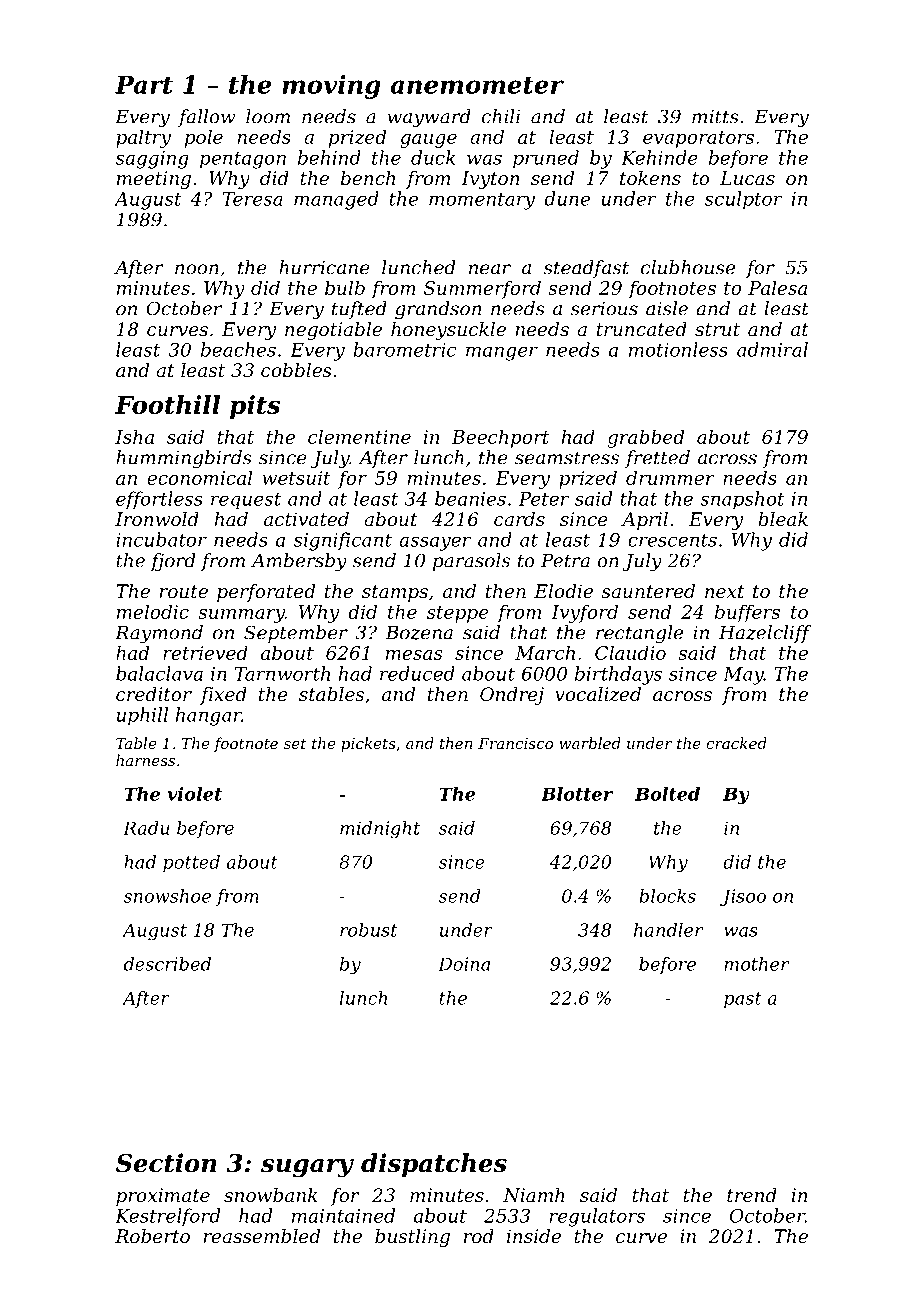 The image size is (924, 1314). What do you see at coordinates (268, 116) in the screenshot?
I see `loom` at bounding box center [268, 116].
